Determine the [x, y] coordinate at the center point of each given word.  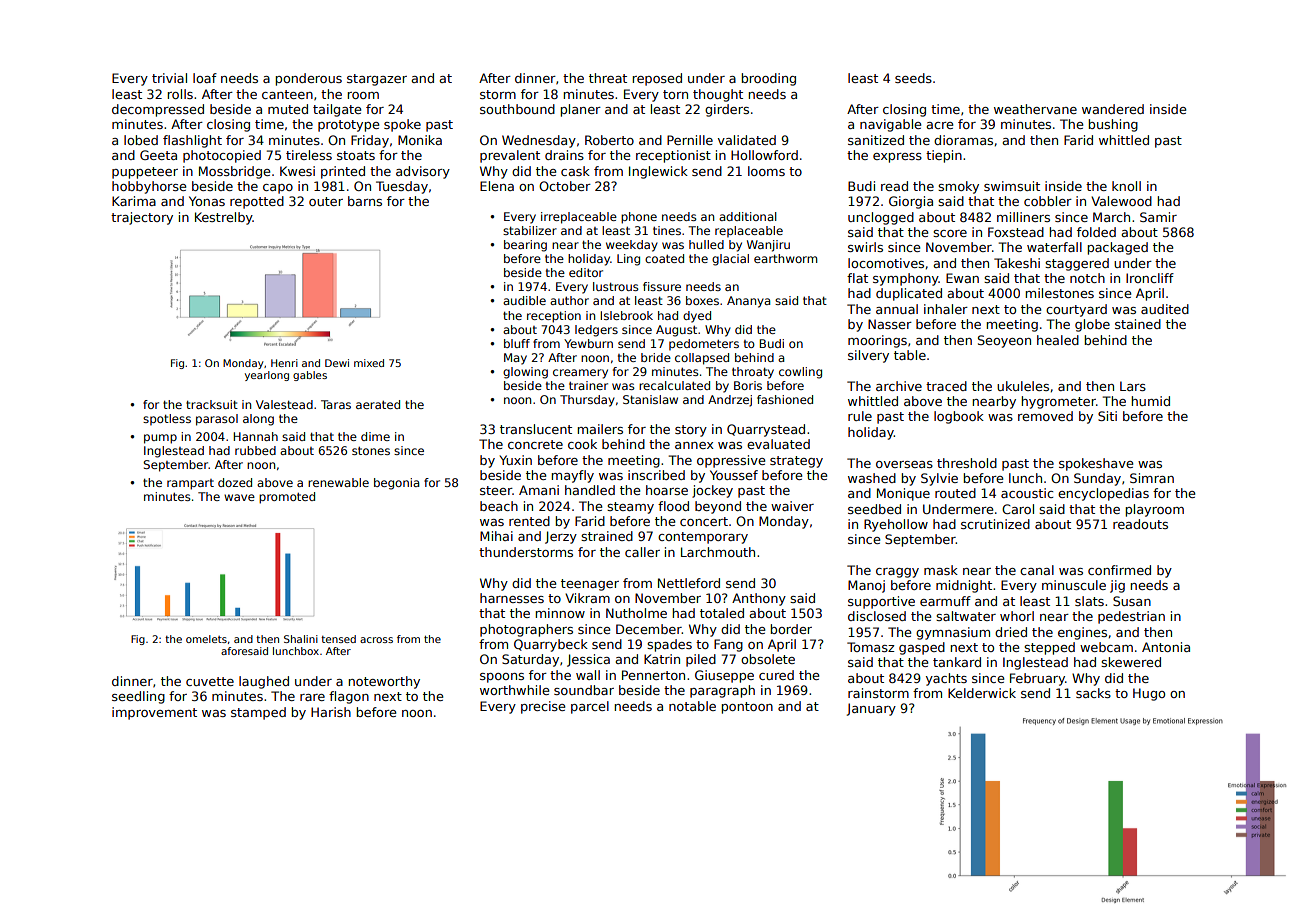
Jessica [588, 660]
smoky [958, 187]
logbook [959, 417]
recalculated [674, 385]
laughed [264, 682]
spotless [167, 420]
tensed [338, 639]
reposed [657, 79]
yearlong [267, 376]
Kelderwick [982, 693]
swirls [865, 247]
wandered [1113, 109]
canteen [287, 94]
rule [860, 416]
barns [365, 201]
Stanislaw [650, 399]
